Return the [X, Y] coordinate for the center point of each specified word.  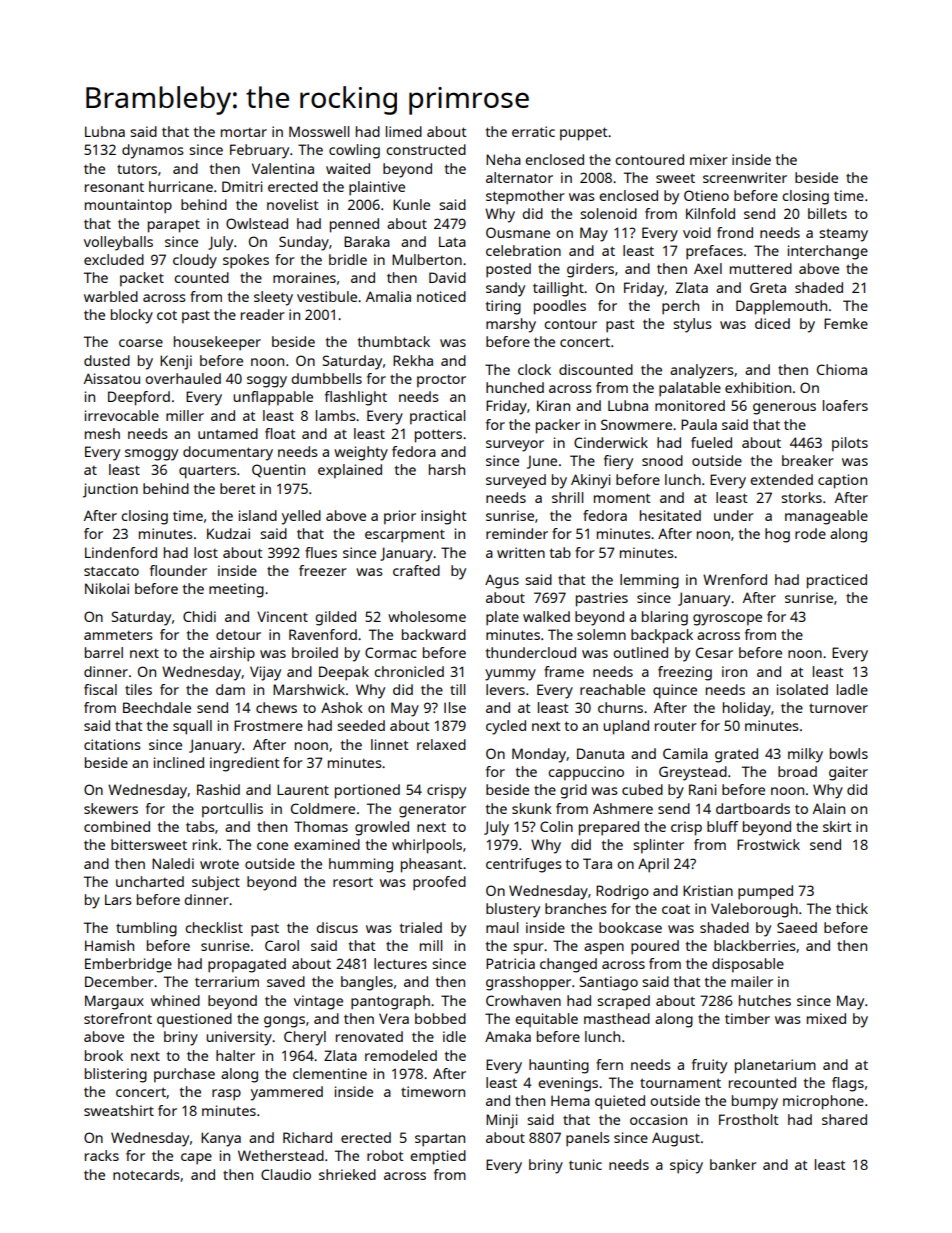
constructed [426, 149]
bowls [849, 753]
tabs [200, 826]
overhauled [183, 378]
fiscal [100, 689]
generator [432, 811]
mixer [709, 159]
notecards [146, 1174]
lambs [336, 415]
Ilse [455, 707]
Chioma [842, 369]
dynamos [153, 151]
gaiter [848, 773]
